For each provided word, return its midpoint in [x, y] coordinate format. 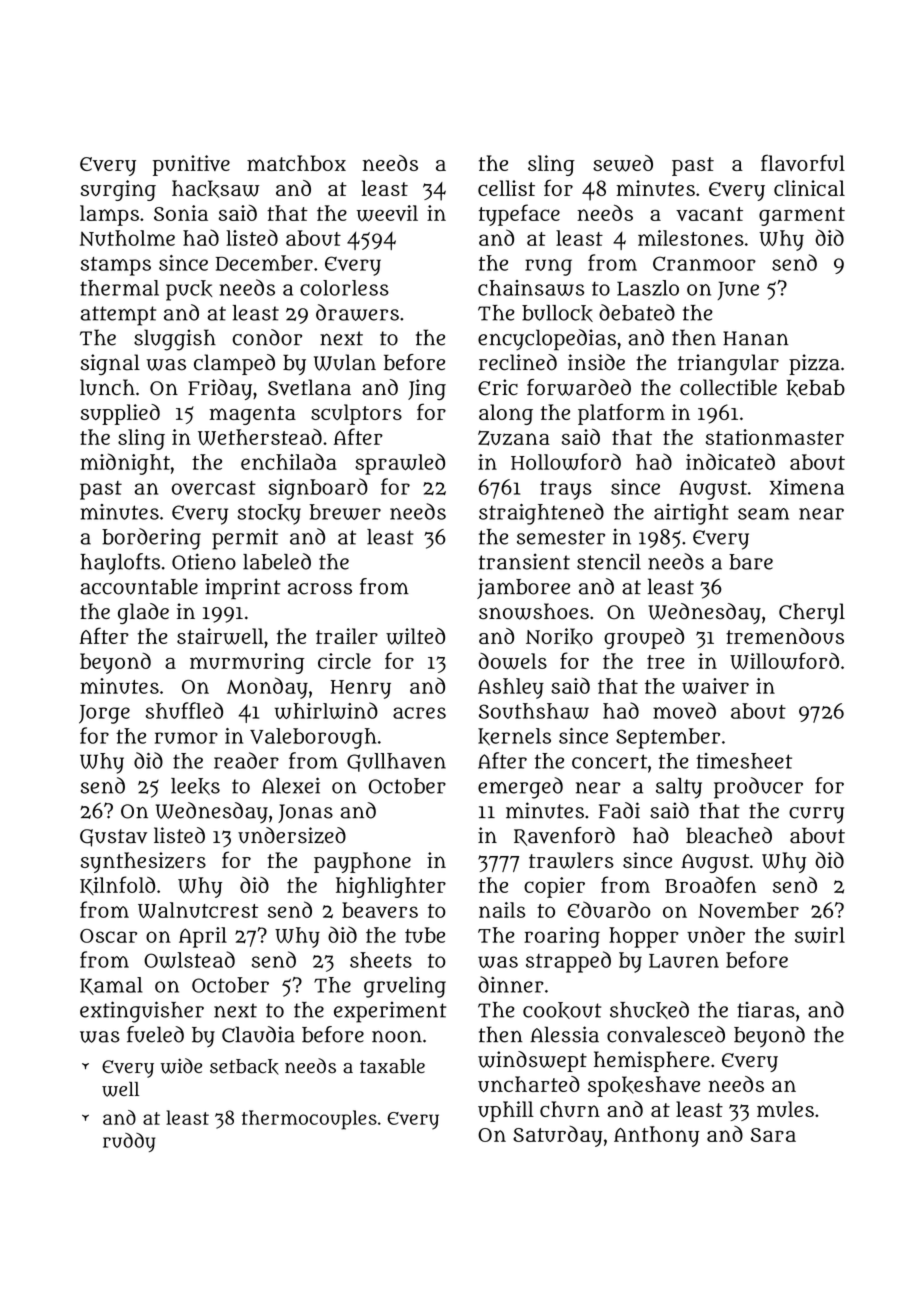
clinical [809, 188]
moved [684, 710]
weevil [387, 213]
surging [118, 190]
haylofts [120, 564]
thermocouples [309, 1120]
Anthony [656, 1136]
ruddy [129, 1142]
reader [246, 760]
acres [419, 713]
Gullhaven [396, 762]
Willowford [784, 661]
